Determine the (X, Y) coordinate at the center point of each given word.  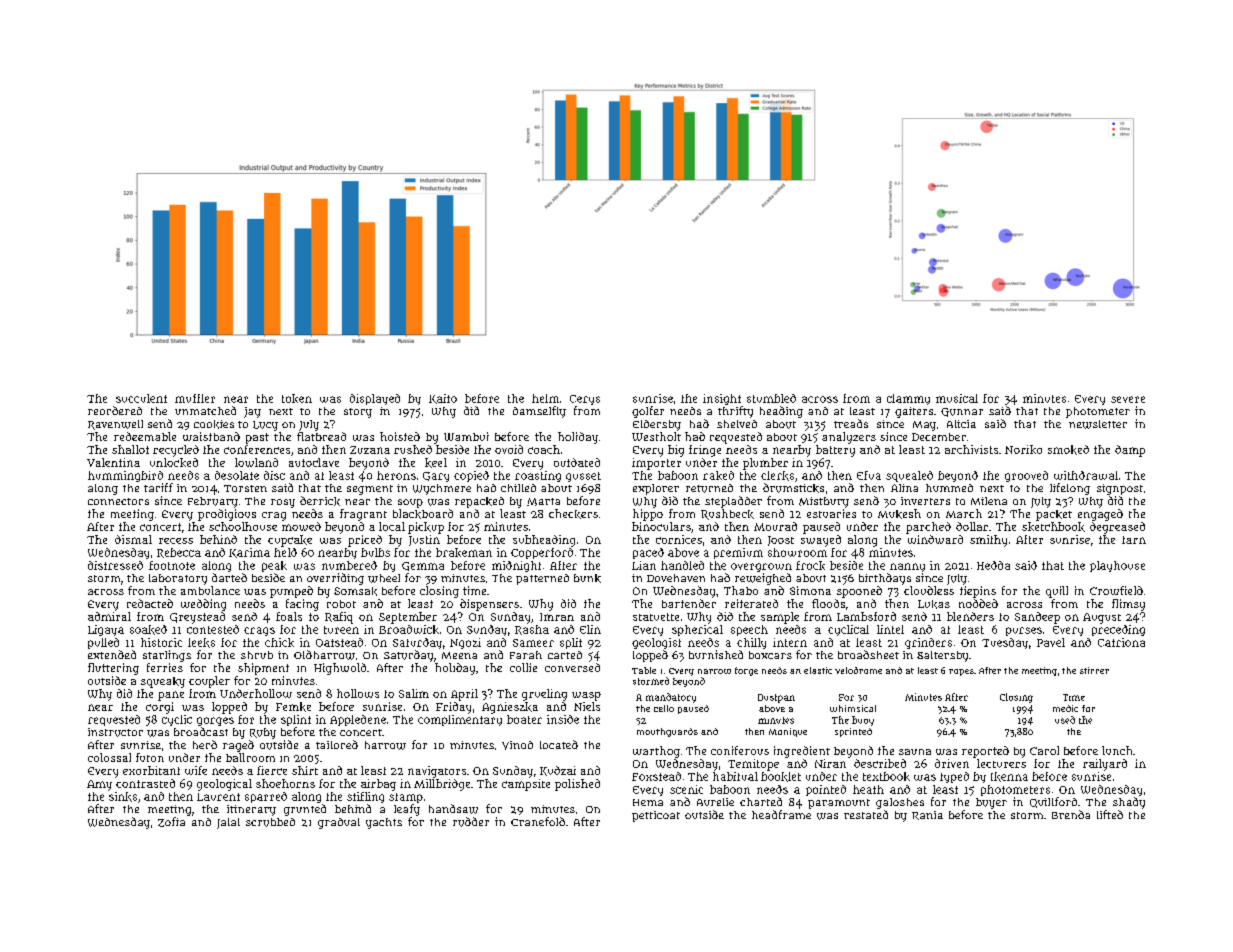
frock (810, 565)
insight (722, 399)
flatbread (321, 436)
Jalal (228, 823)
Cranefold (538, 821)
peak (274, 566)
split (571, 643)
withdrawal (1086, 475)
